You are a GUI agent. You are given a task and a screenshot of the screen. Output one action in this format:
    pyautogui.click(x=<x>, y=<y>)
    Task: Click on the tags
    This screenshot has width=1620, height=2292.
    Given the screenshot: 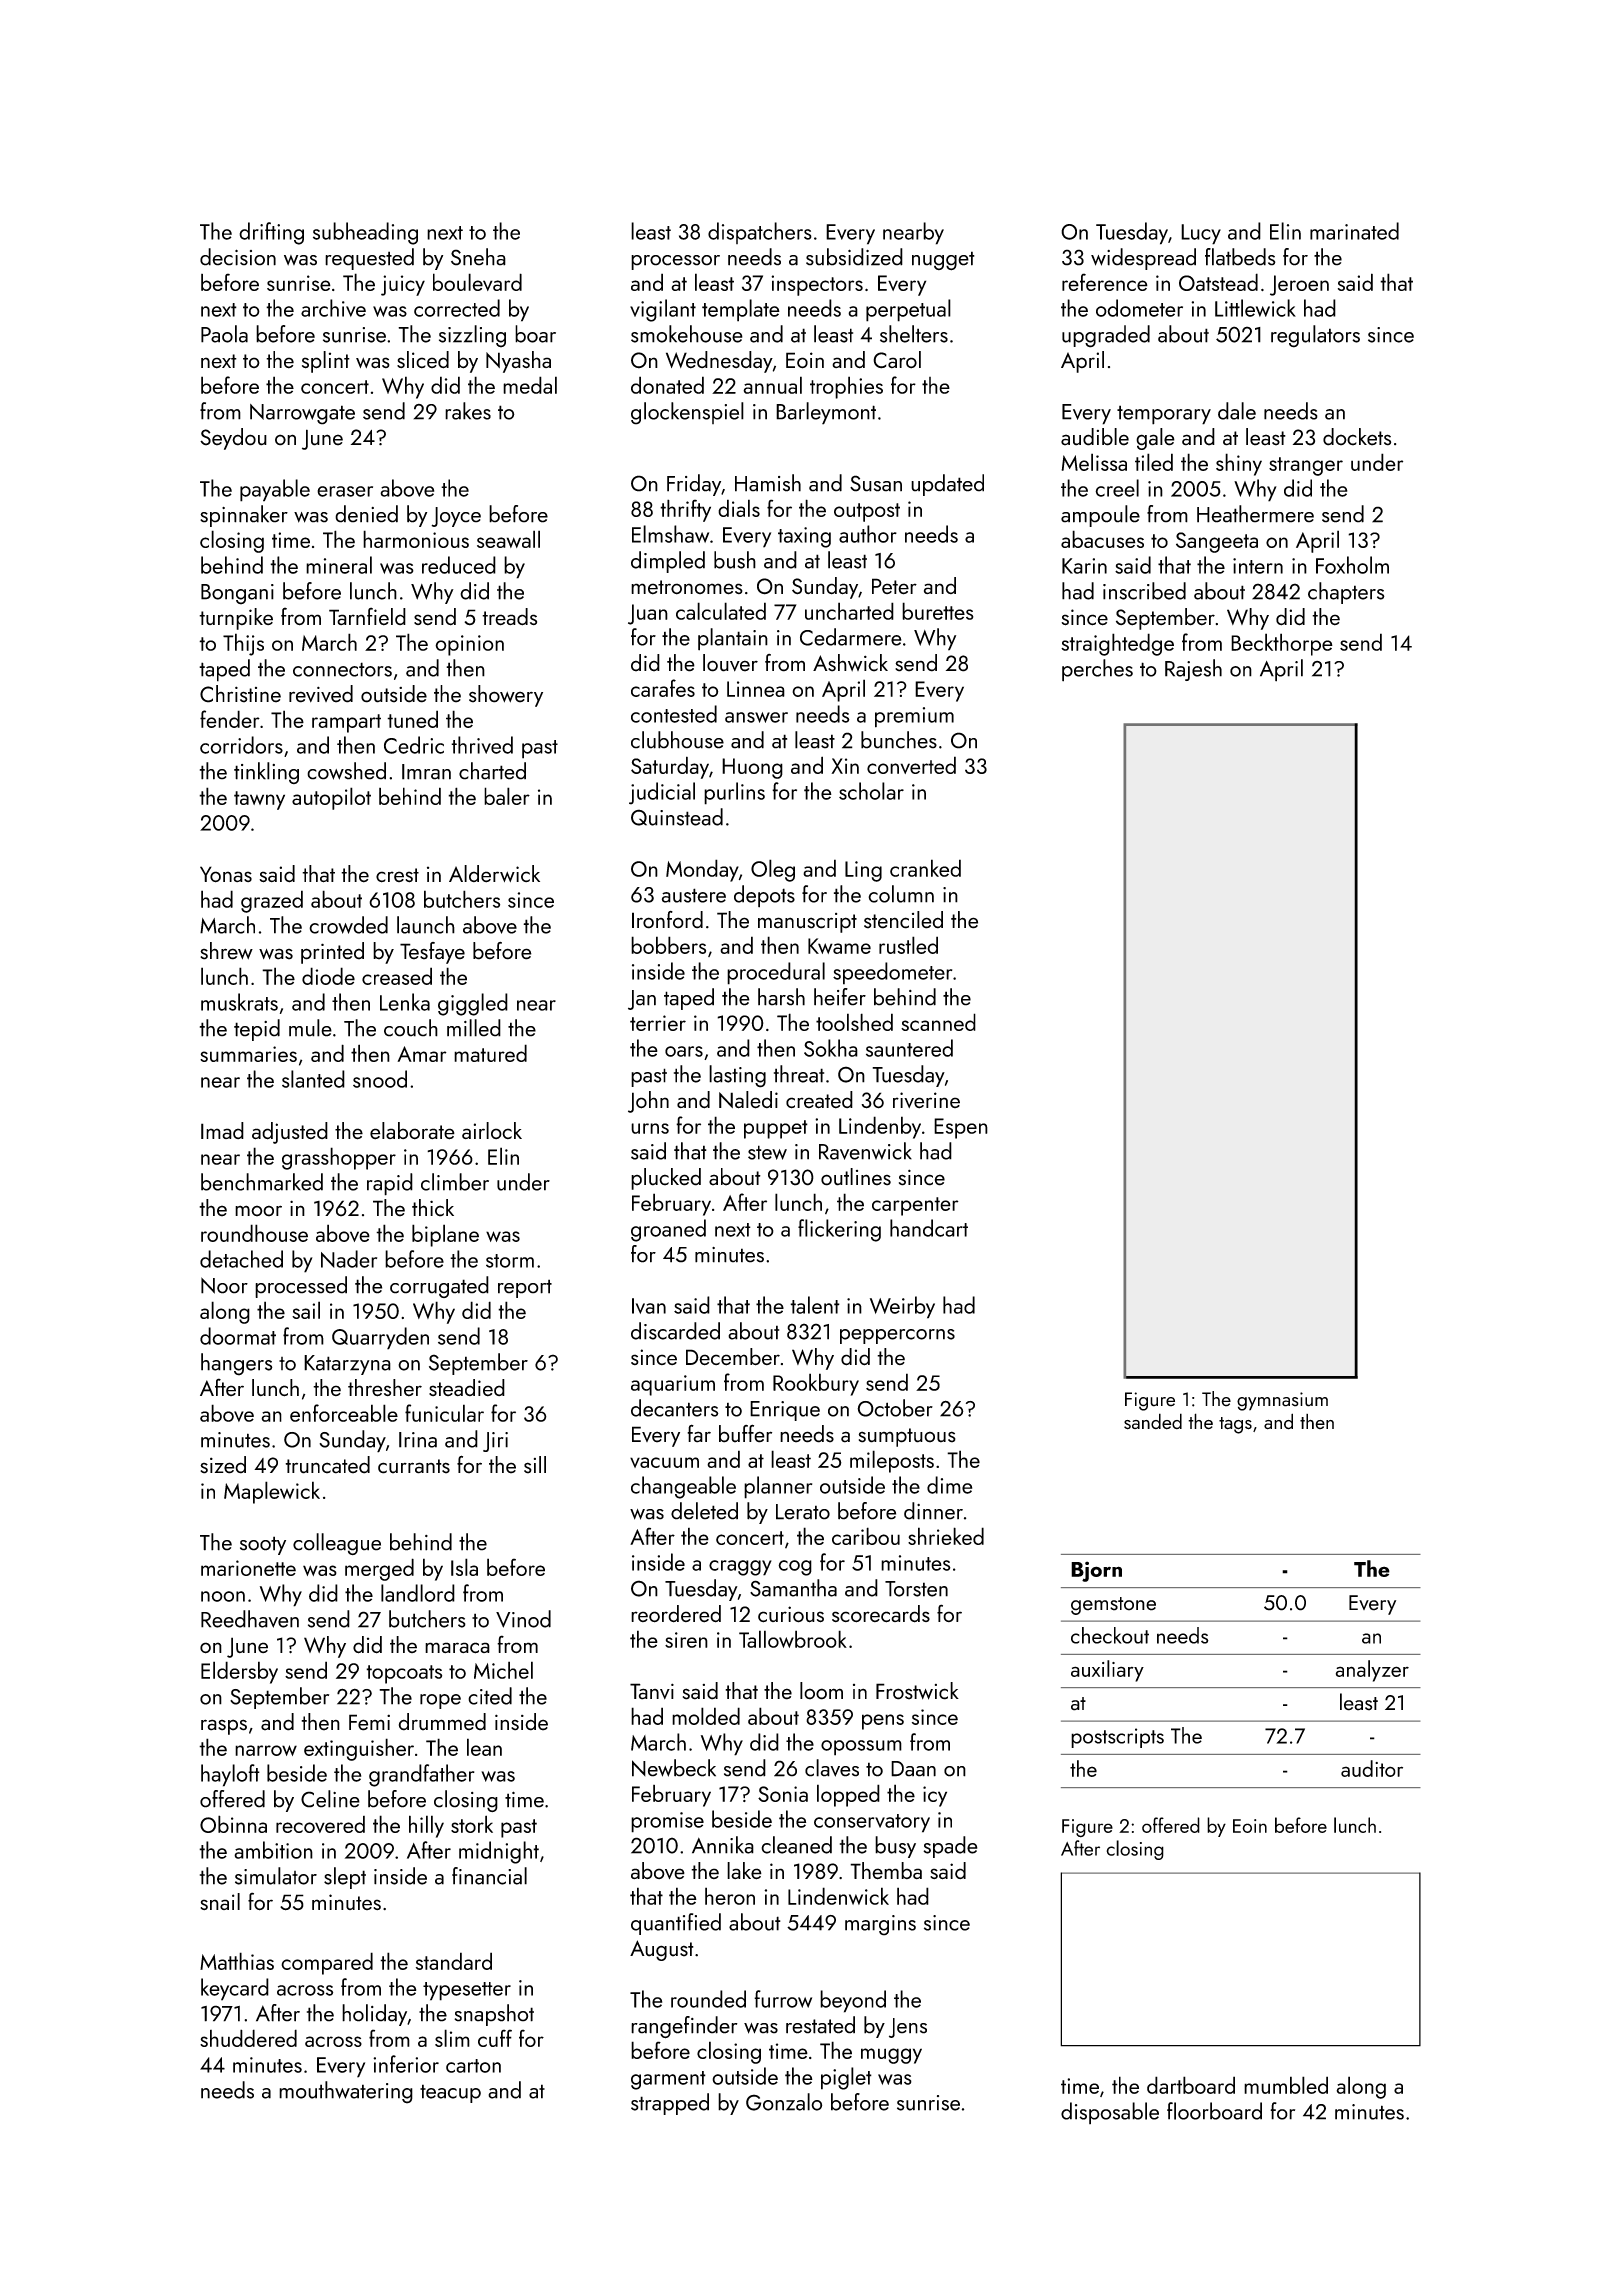 What is the action you would take?
    pyautogui.click(x=1235, y=1425)
